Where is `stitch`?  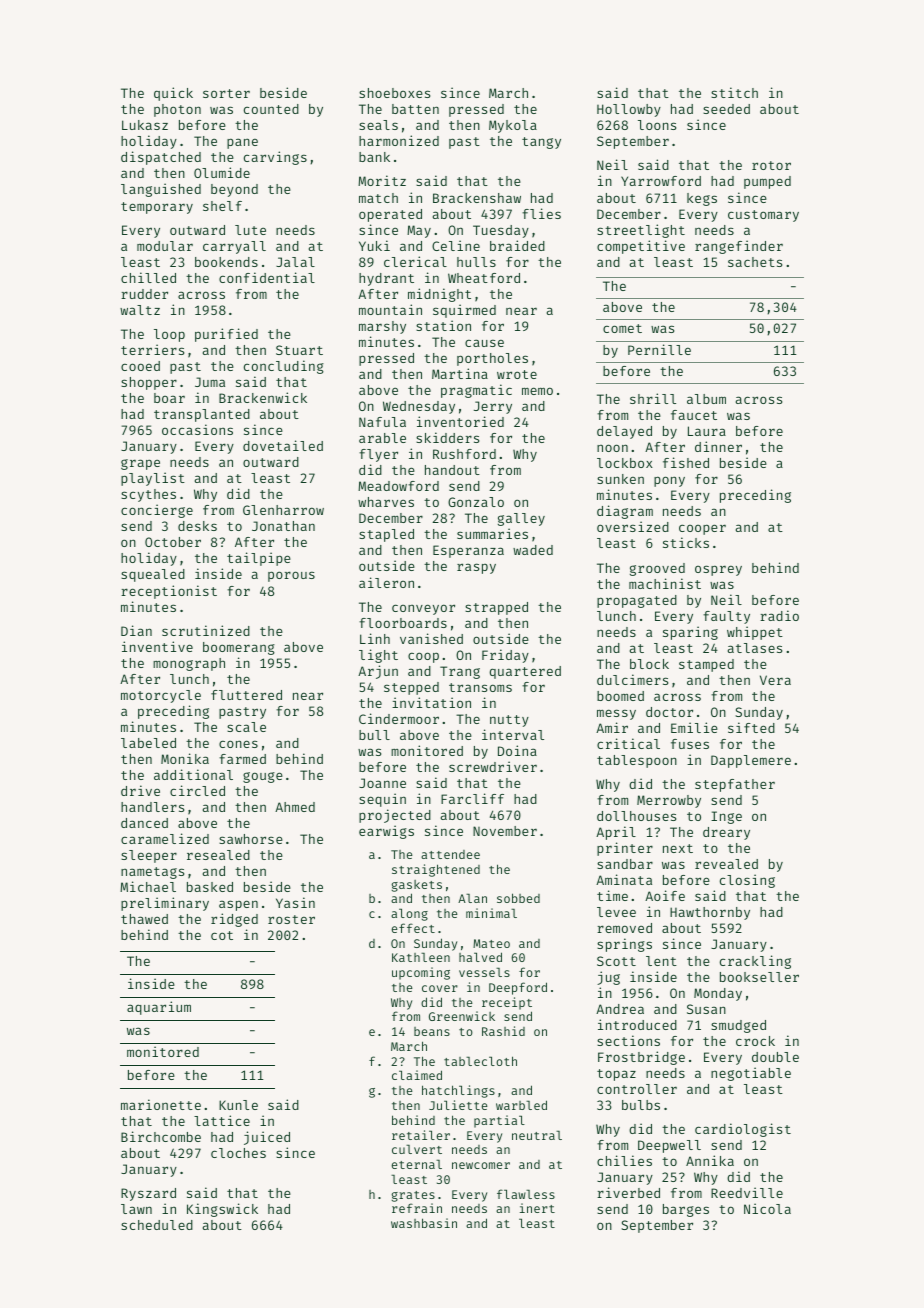 stitch is located at coordinates (734, 92).
